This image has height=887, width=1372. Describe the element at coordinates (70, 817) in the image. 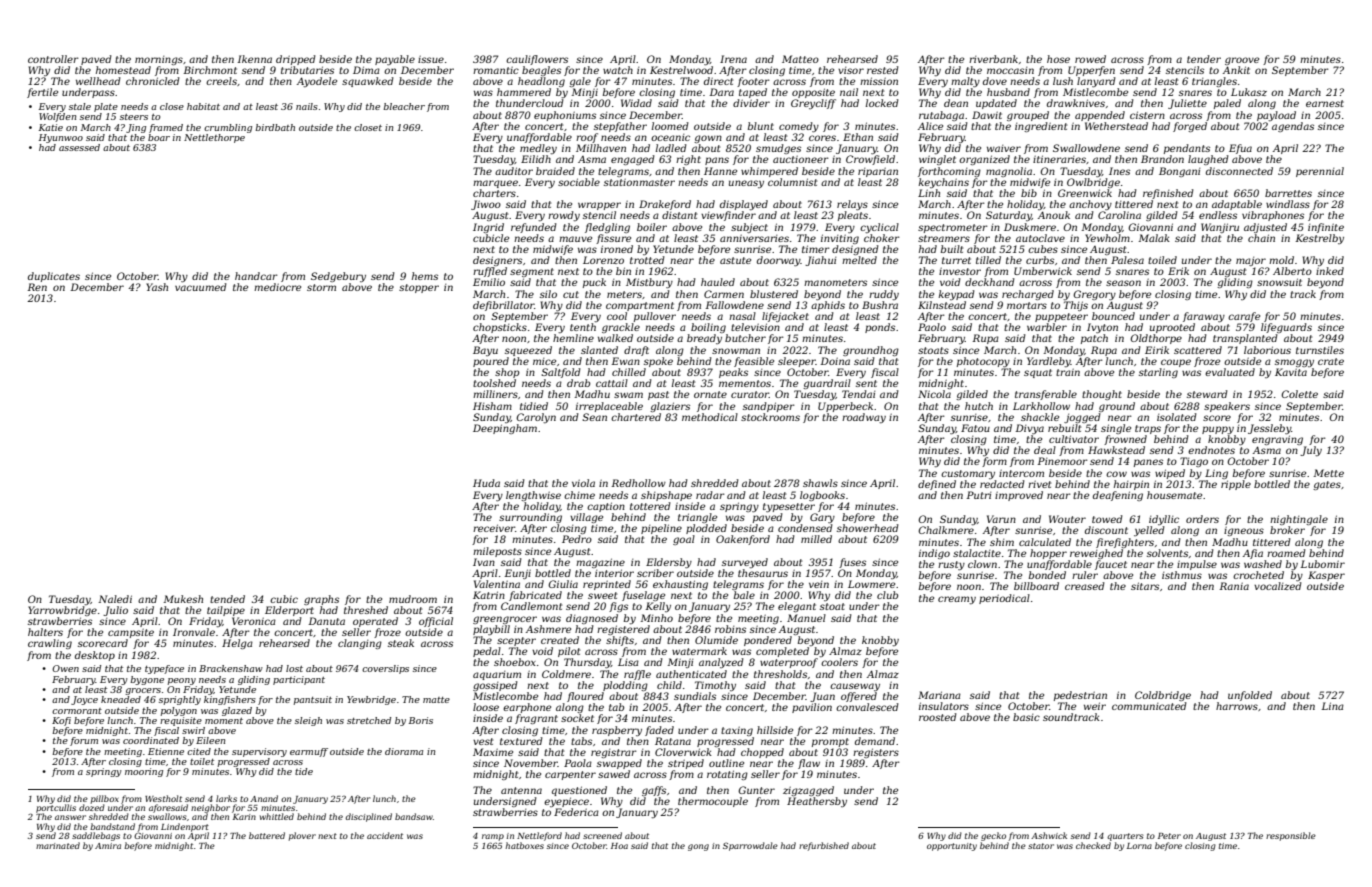

I see `answer` at that location.
